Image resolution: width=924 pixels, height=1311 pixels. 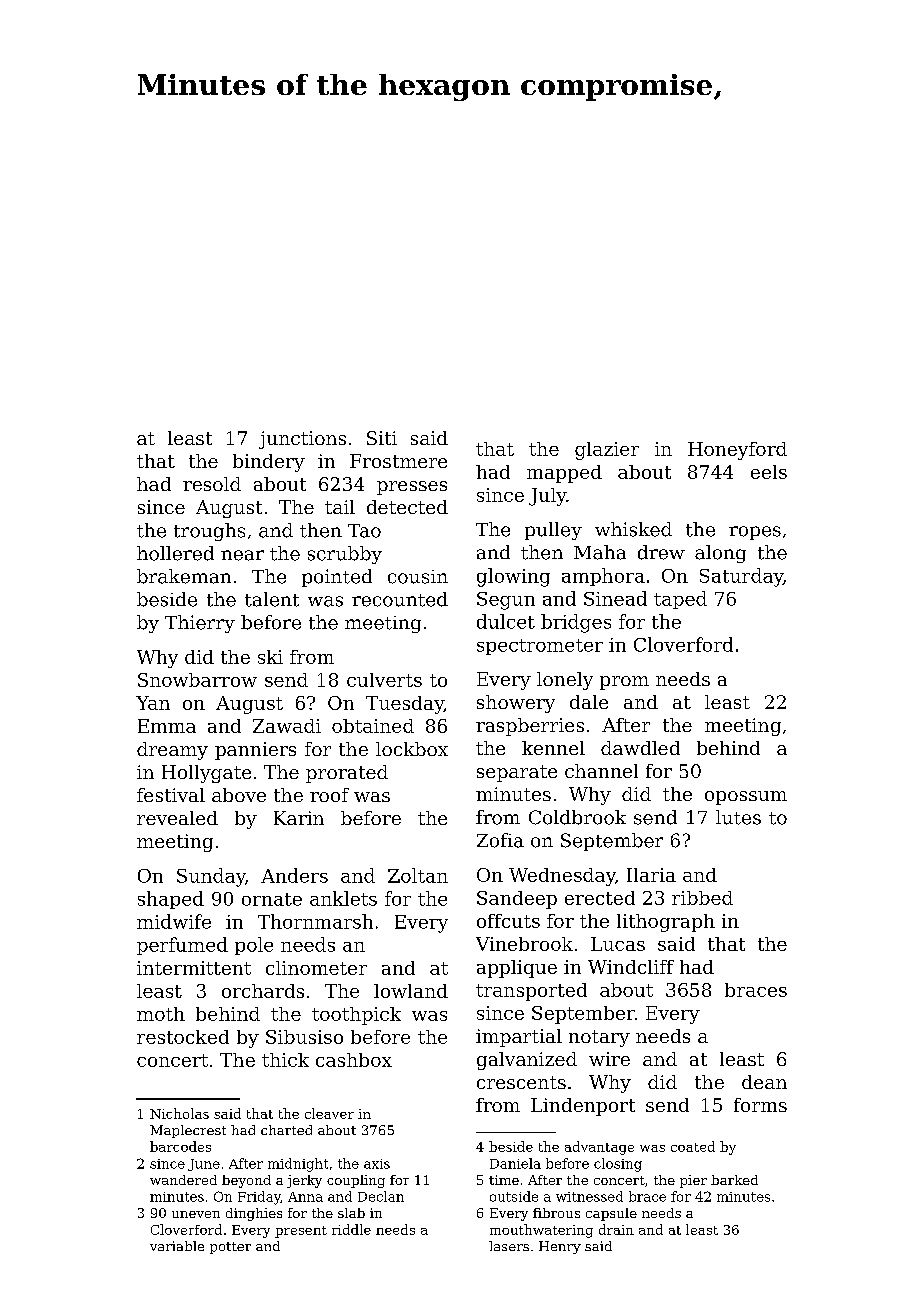 What do you see at coordinates (382, 438) in the document?
I see `Siti` at bounding box center [382, 438].
